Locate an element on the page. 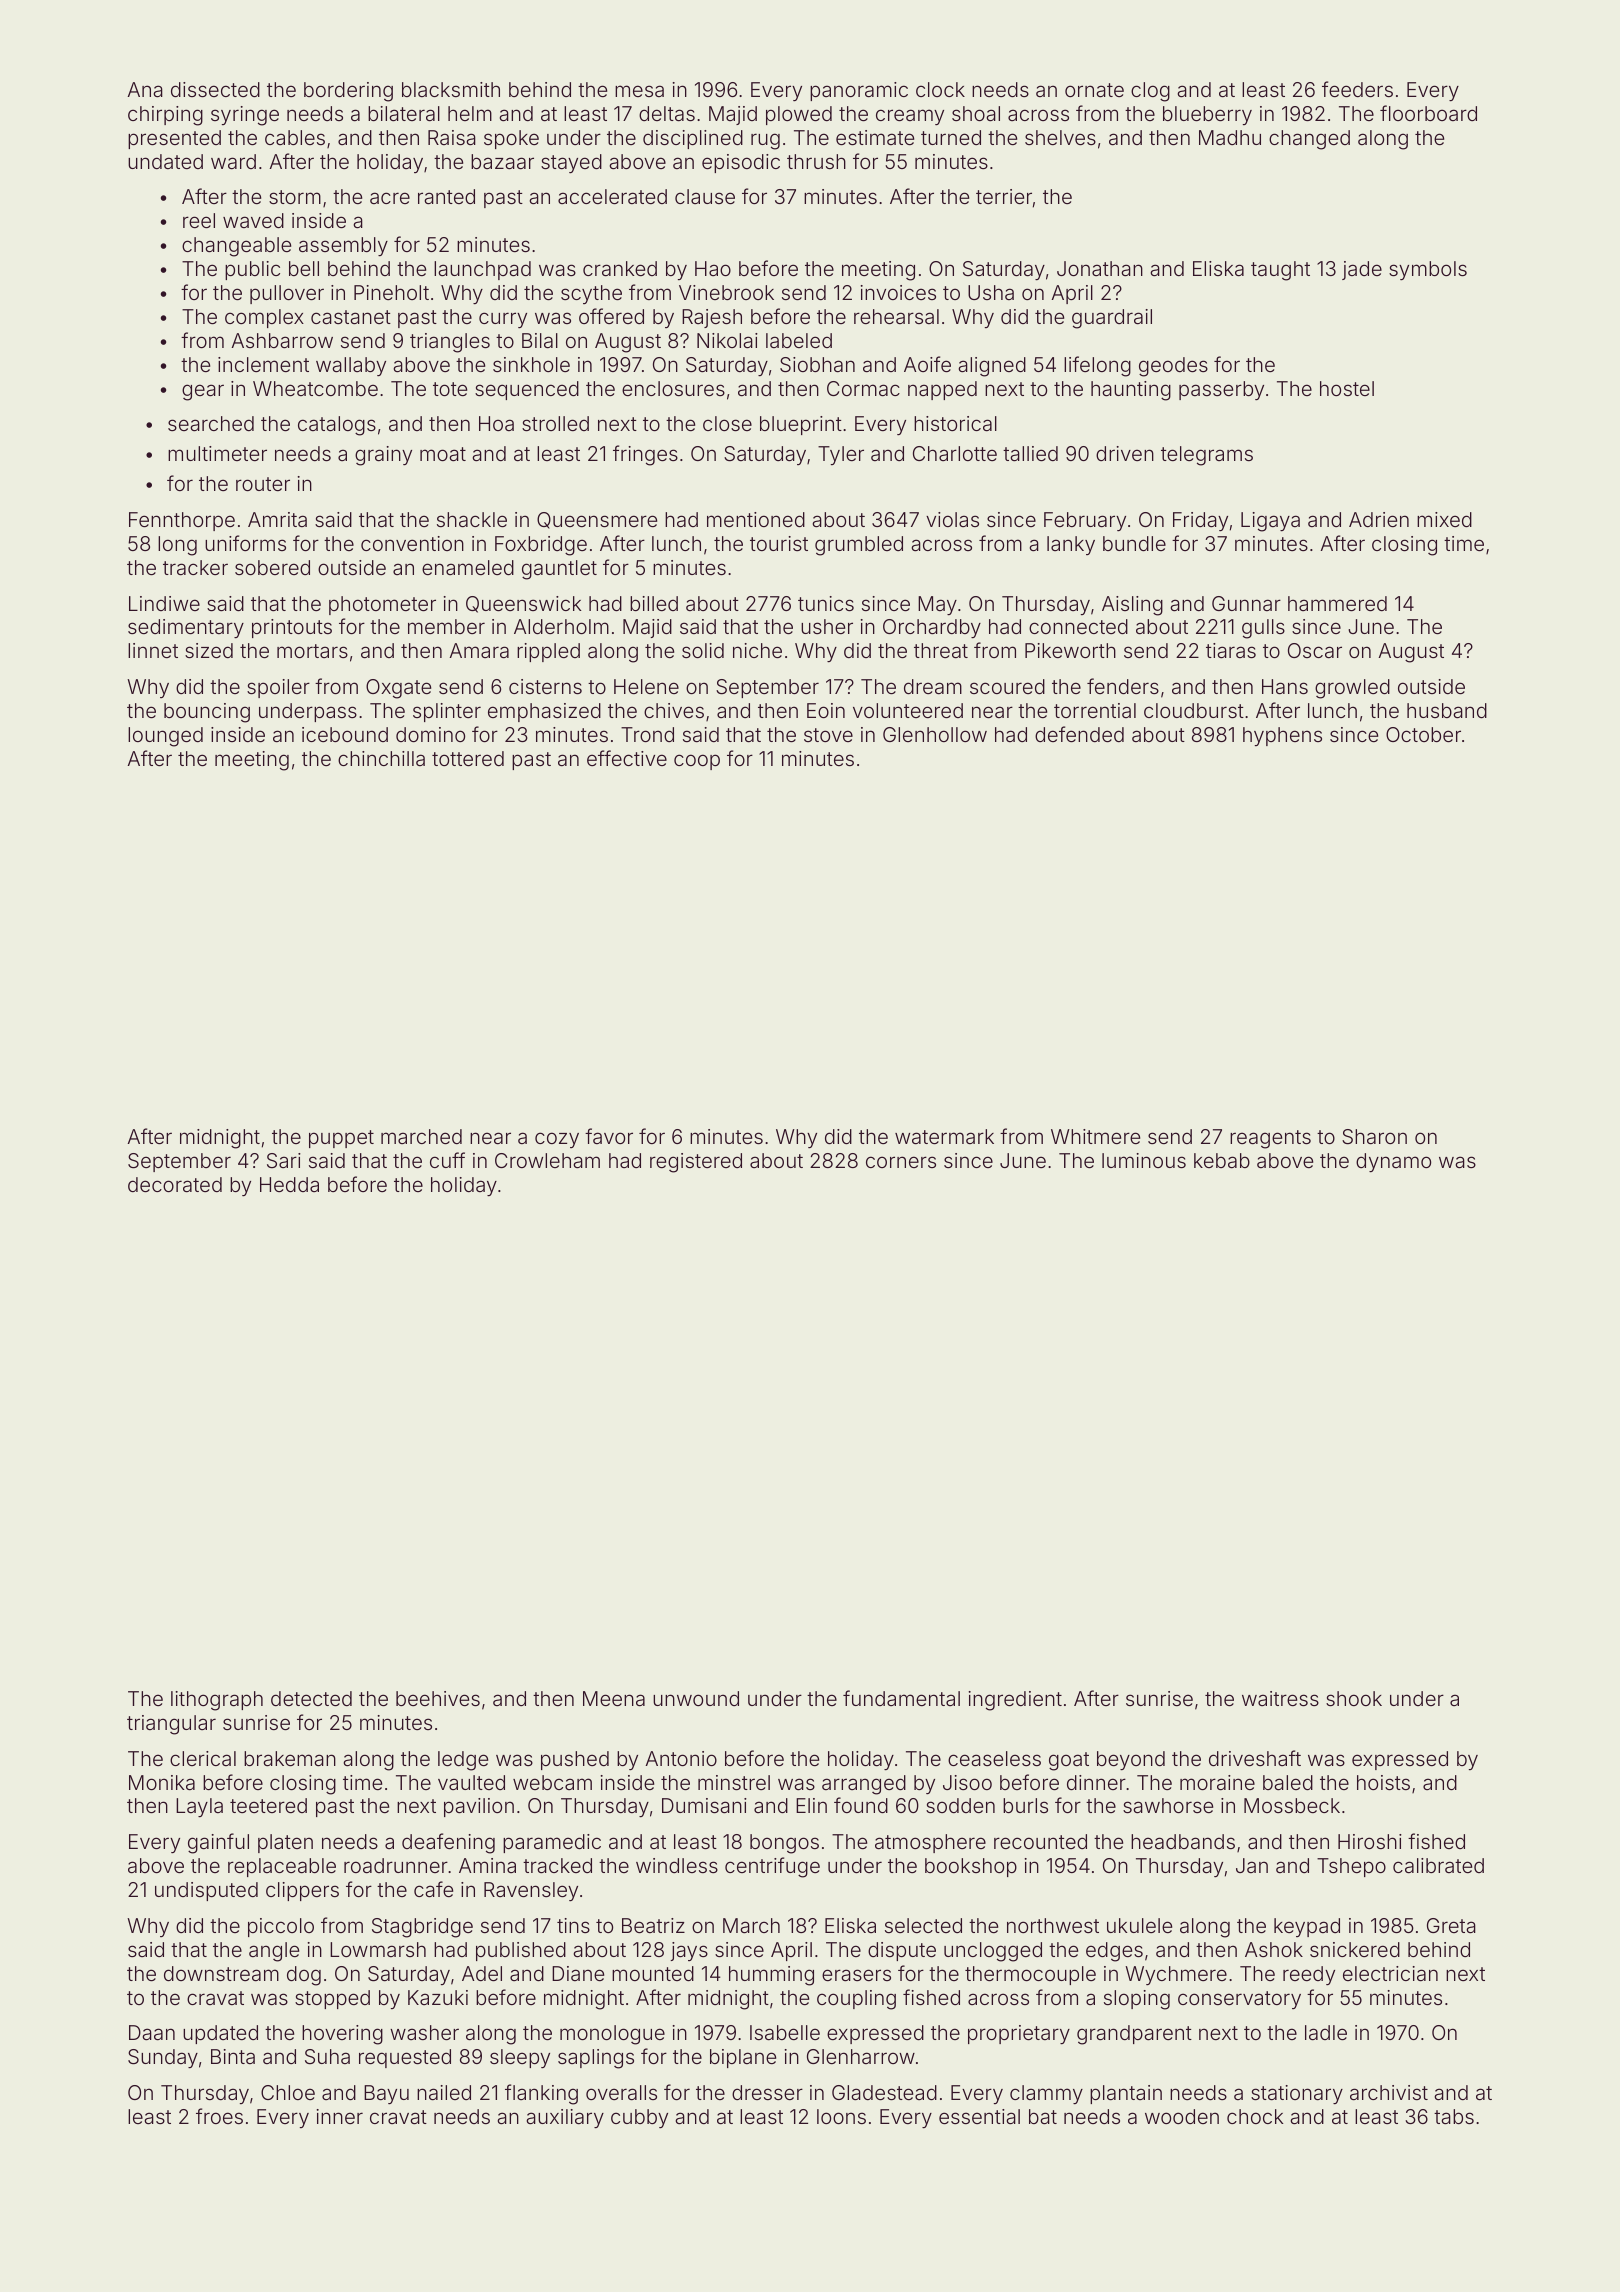 This image has width=1620, height=2292. minstrel is located at coordinates (734, 1782).
